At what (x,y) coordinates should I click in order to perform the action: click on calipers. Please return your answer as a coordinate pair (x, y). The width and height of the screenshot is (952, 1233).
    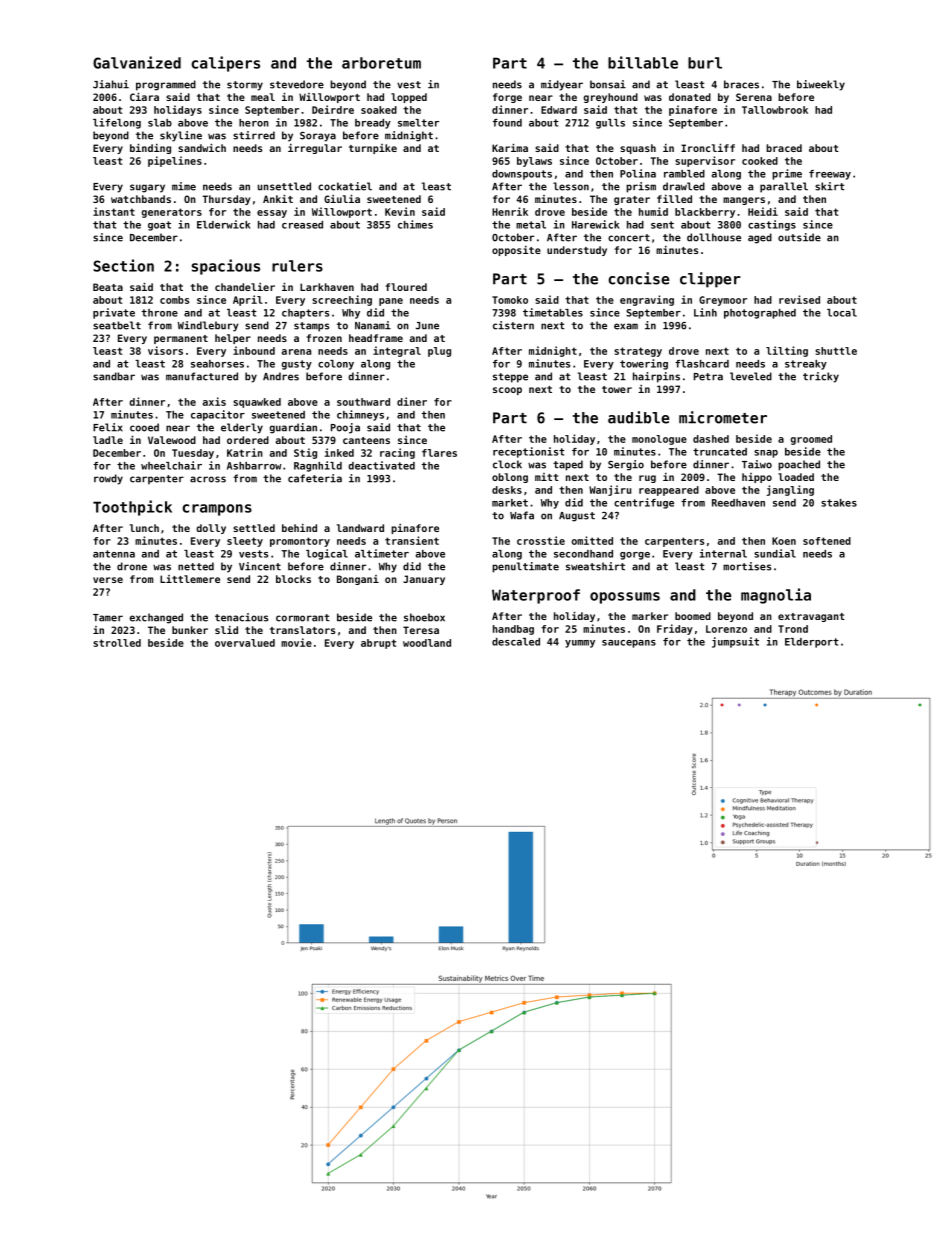
    Looking at the image, I should click on (225, 64).
